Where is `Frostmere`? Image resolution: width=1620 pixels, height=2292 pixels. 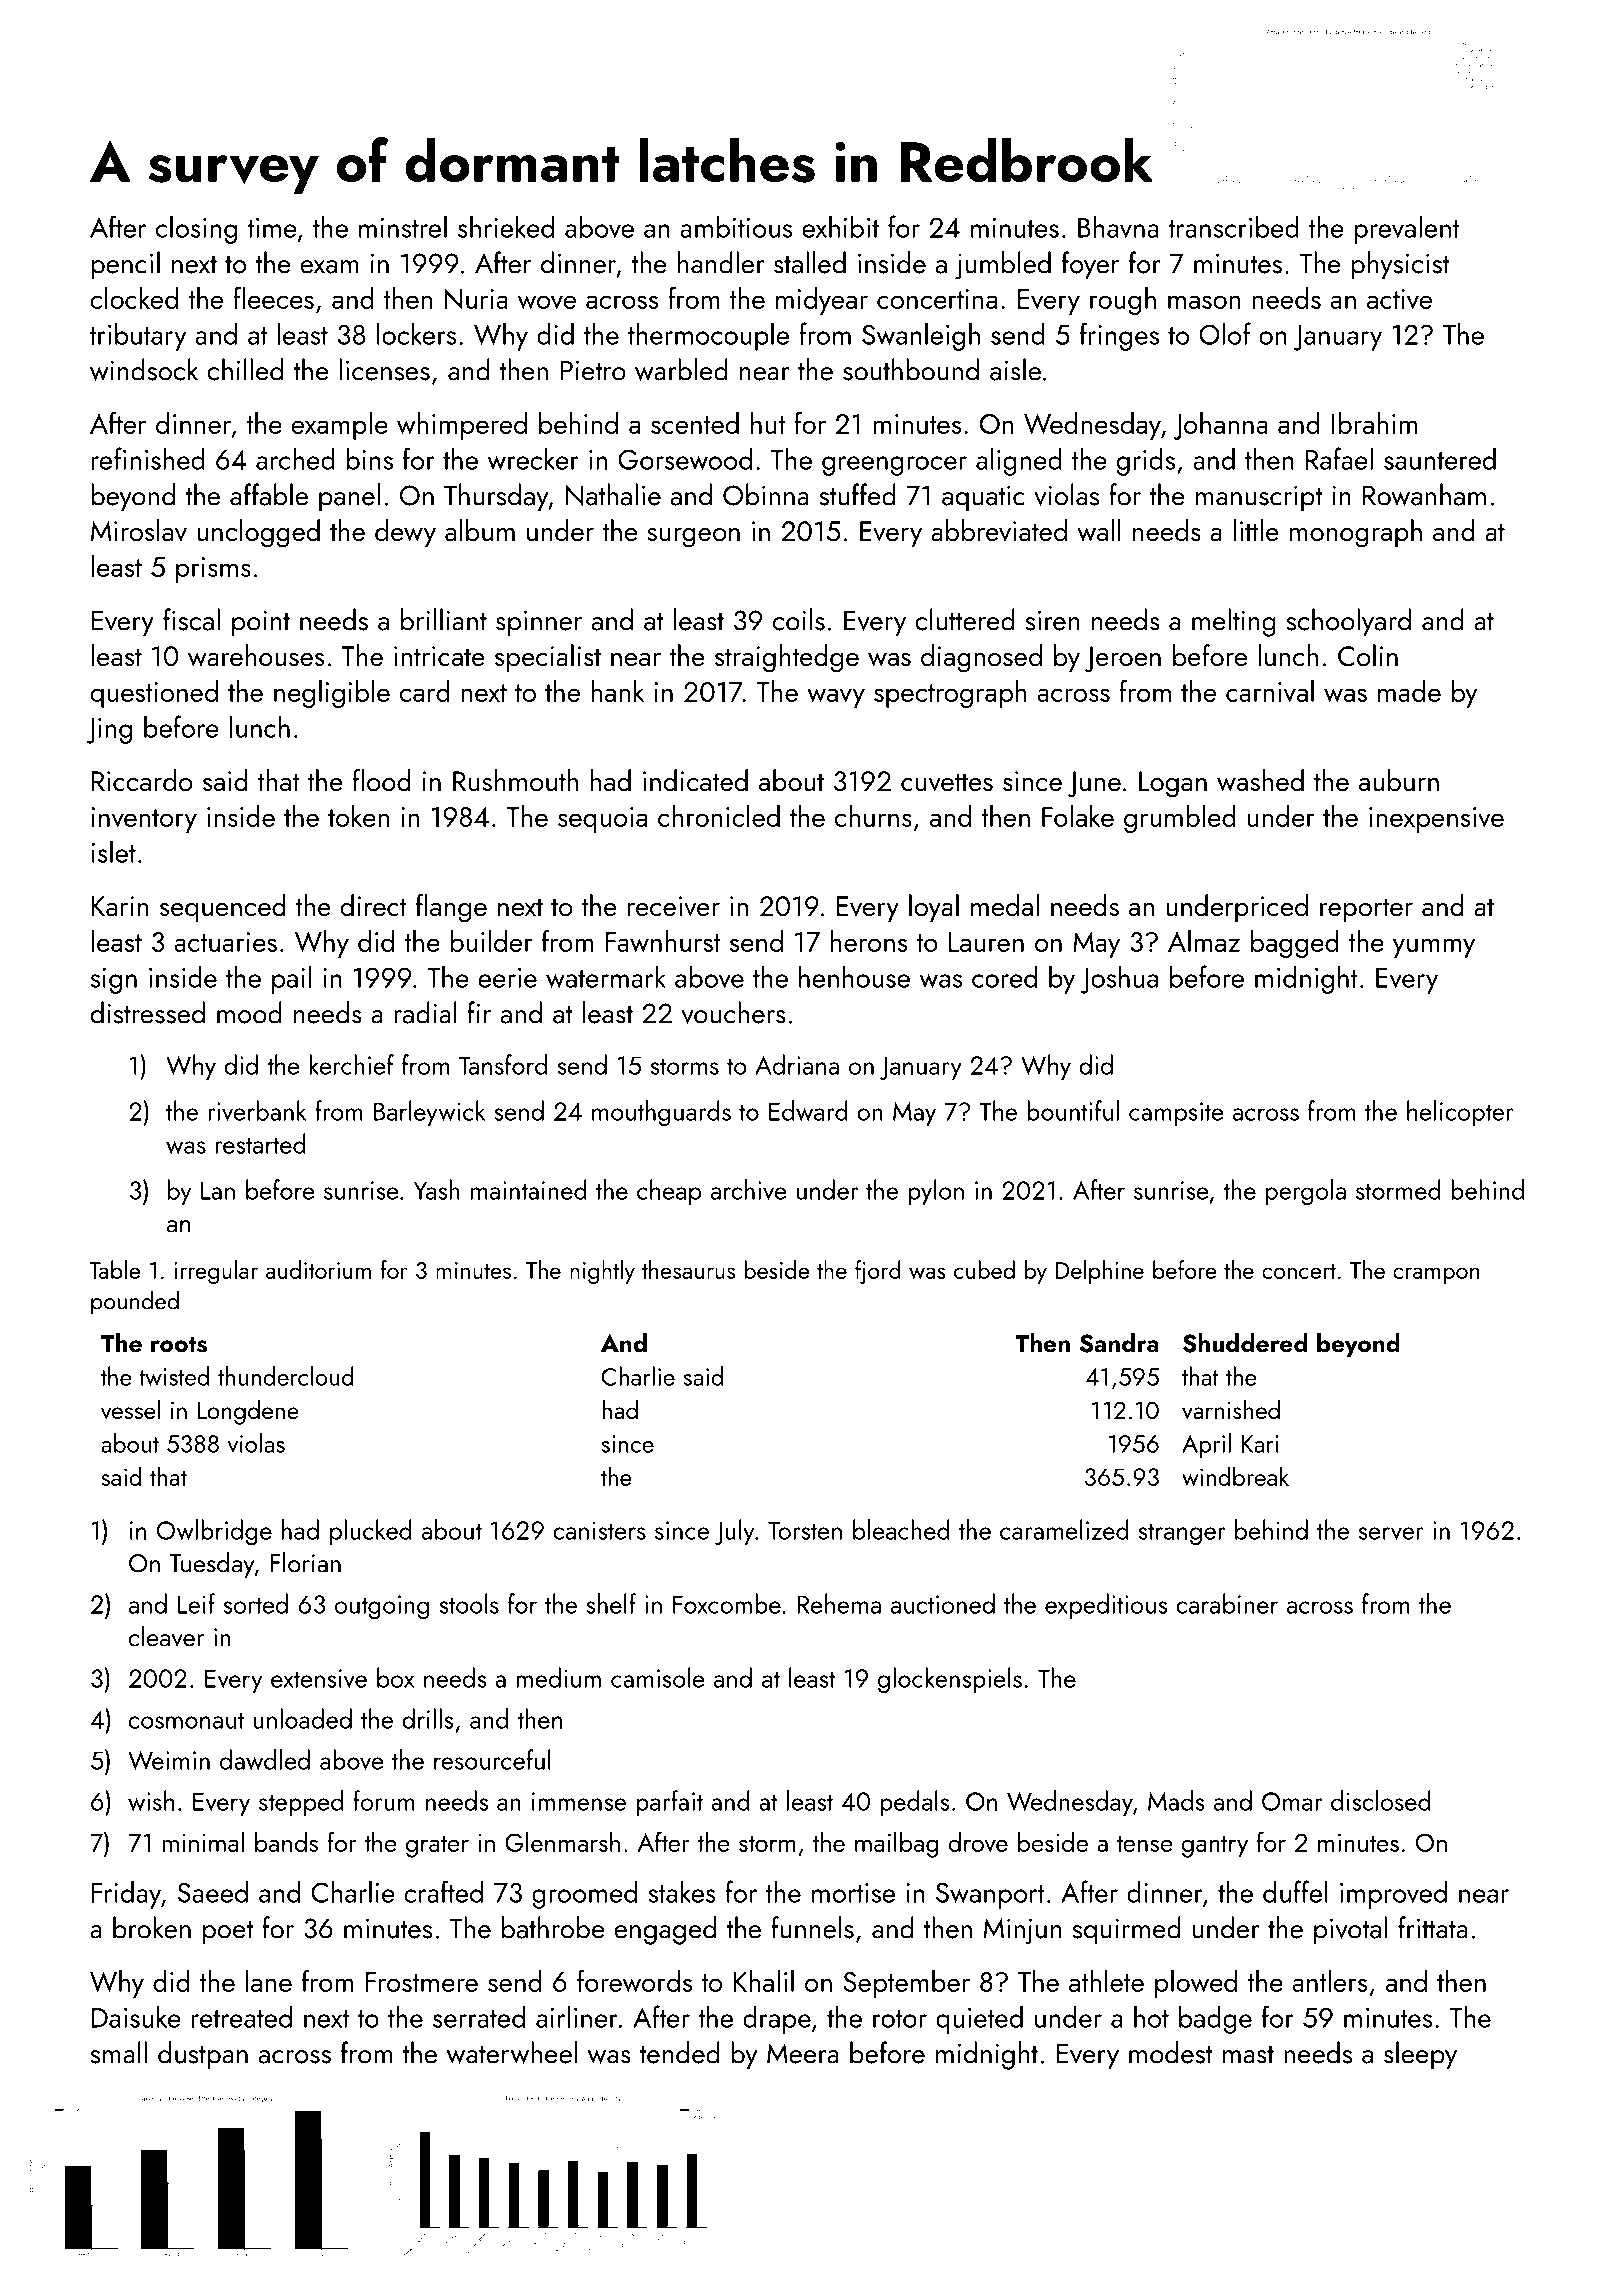
Frostmere is located at coordinates (421, 1982).
